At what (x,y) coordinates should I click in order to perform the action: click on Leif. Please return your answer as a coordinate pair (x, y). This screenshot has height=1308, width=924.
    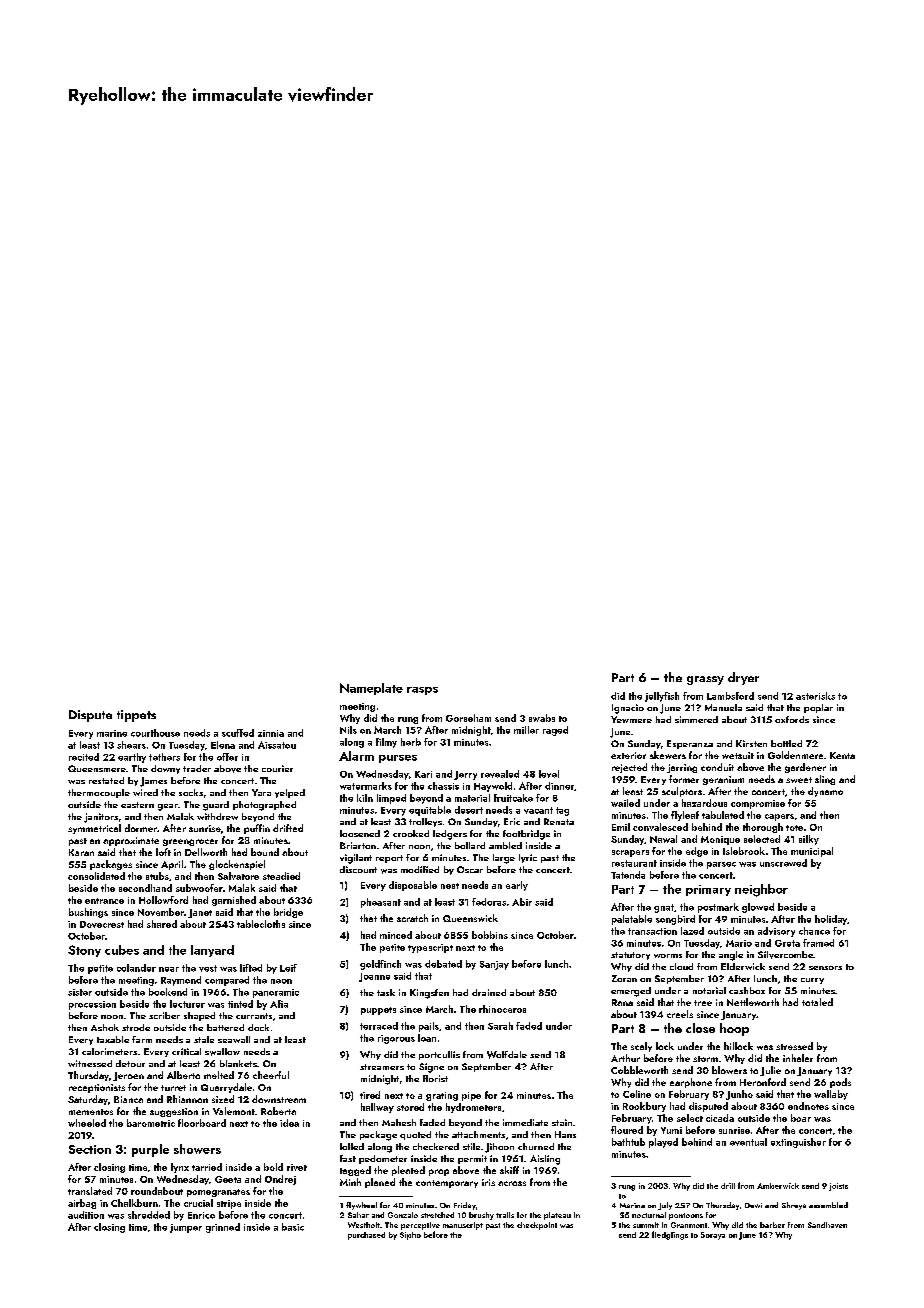
    Looking at the image, I should click on (288, 968).
